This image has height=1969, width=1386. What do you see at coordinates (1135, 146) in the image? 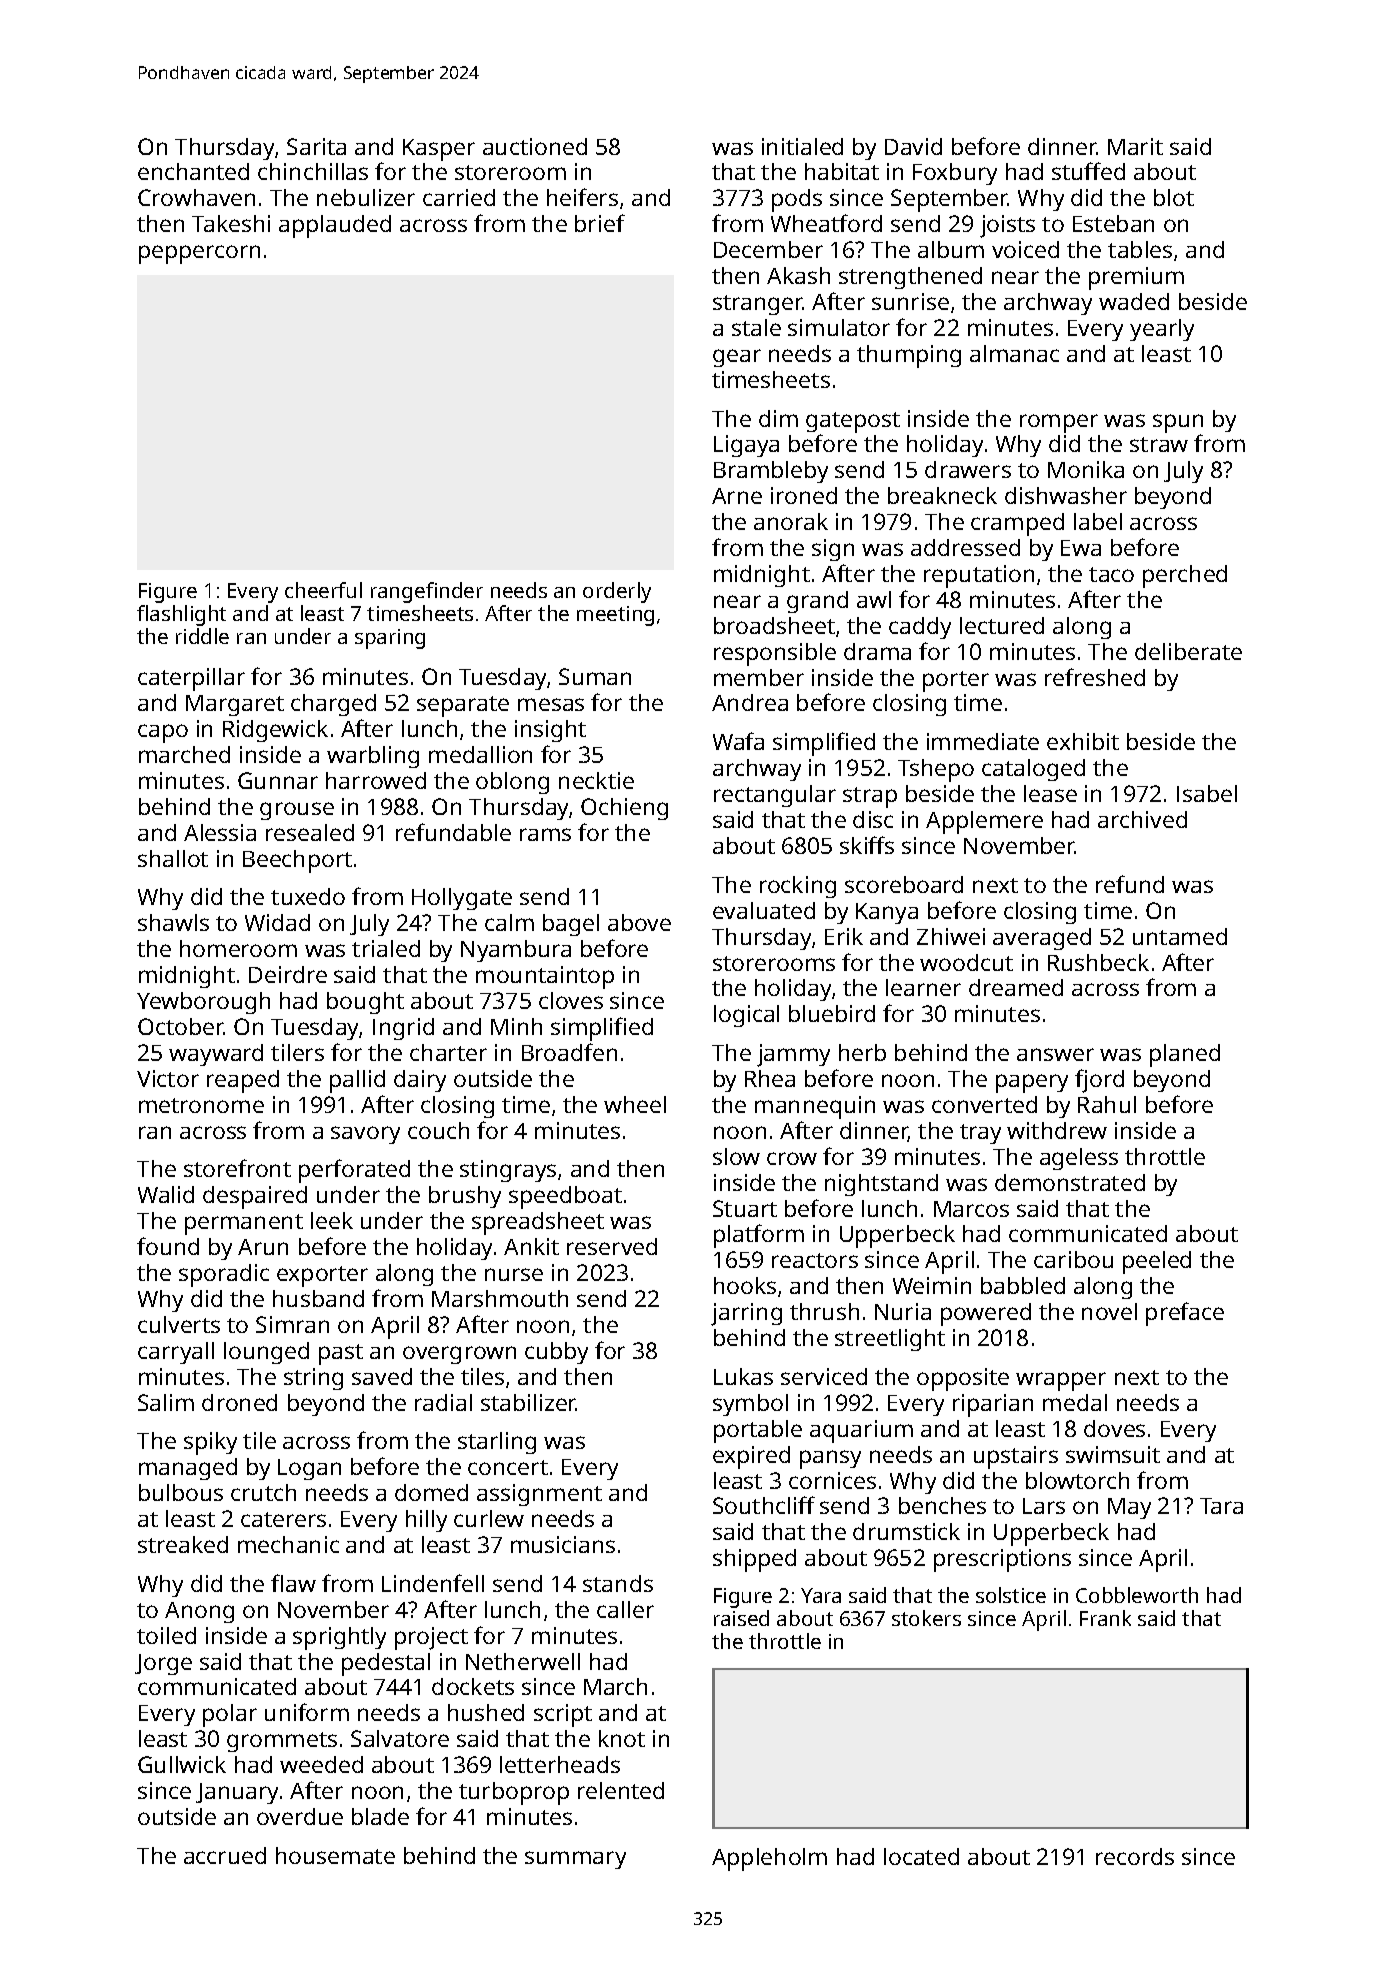
I see `Marit` at bounding box center [1135, 146].
